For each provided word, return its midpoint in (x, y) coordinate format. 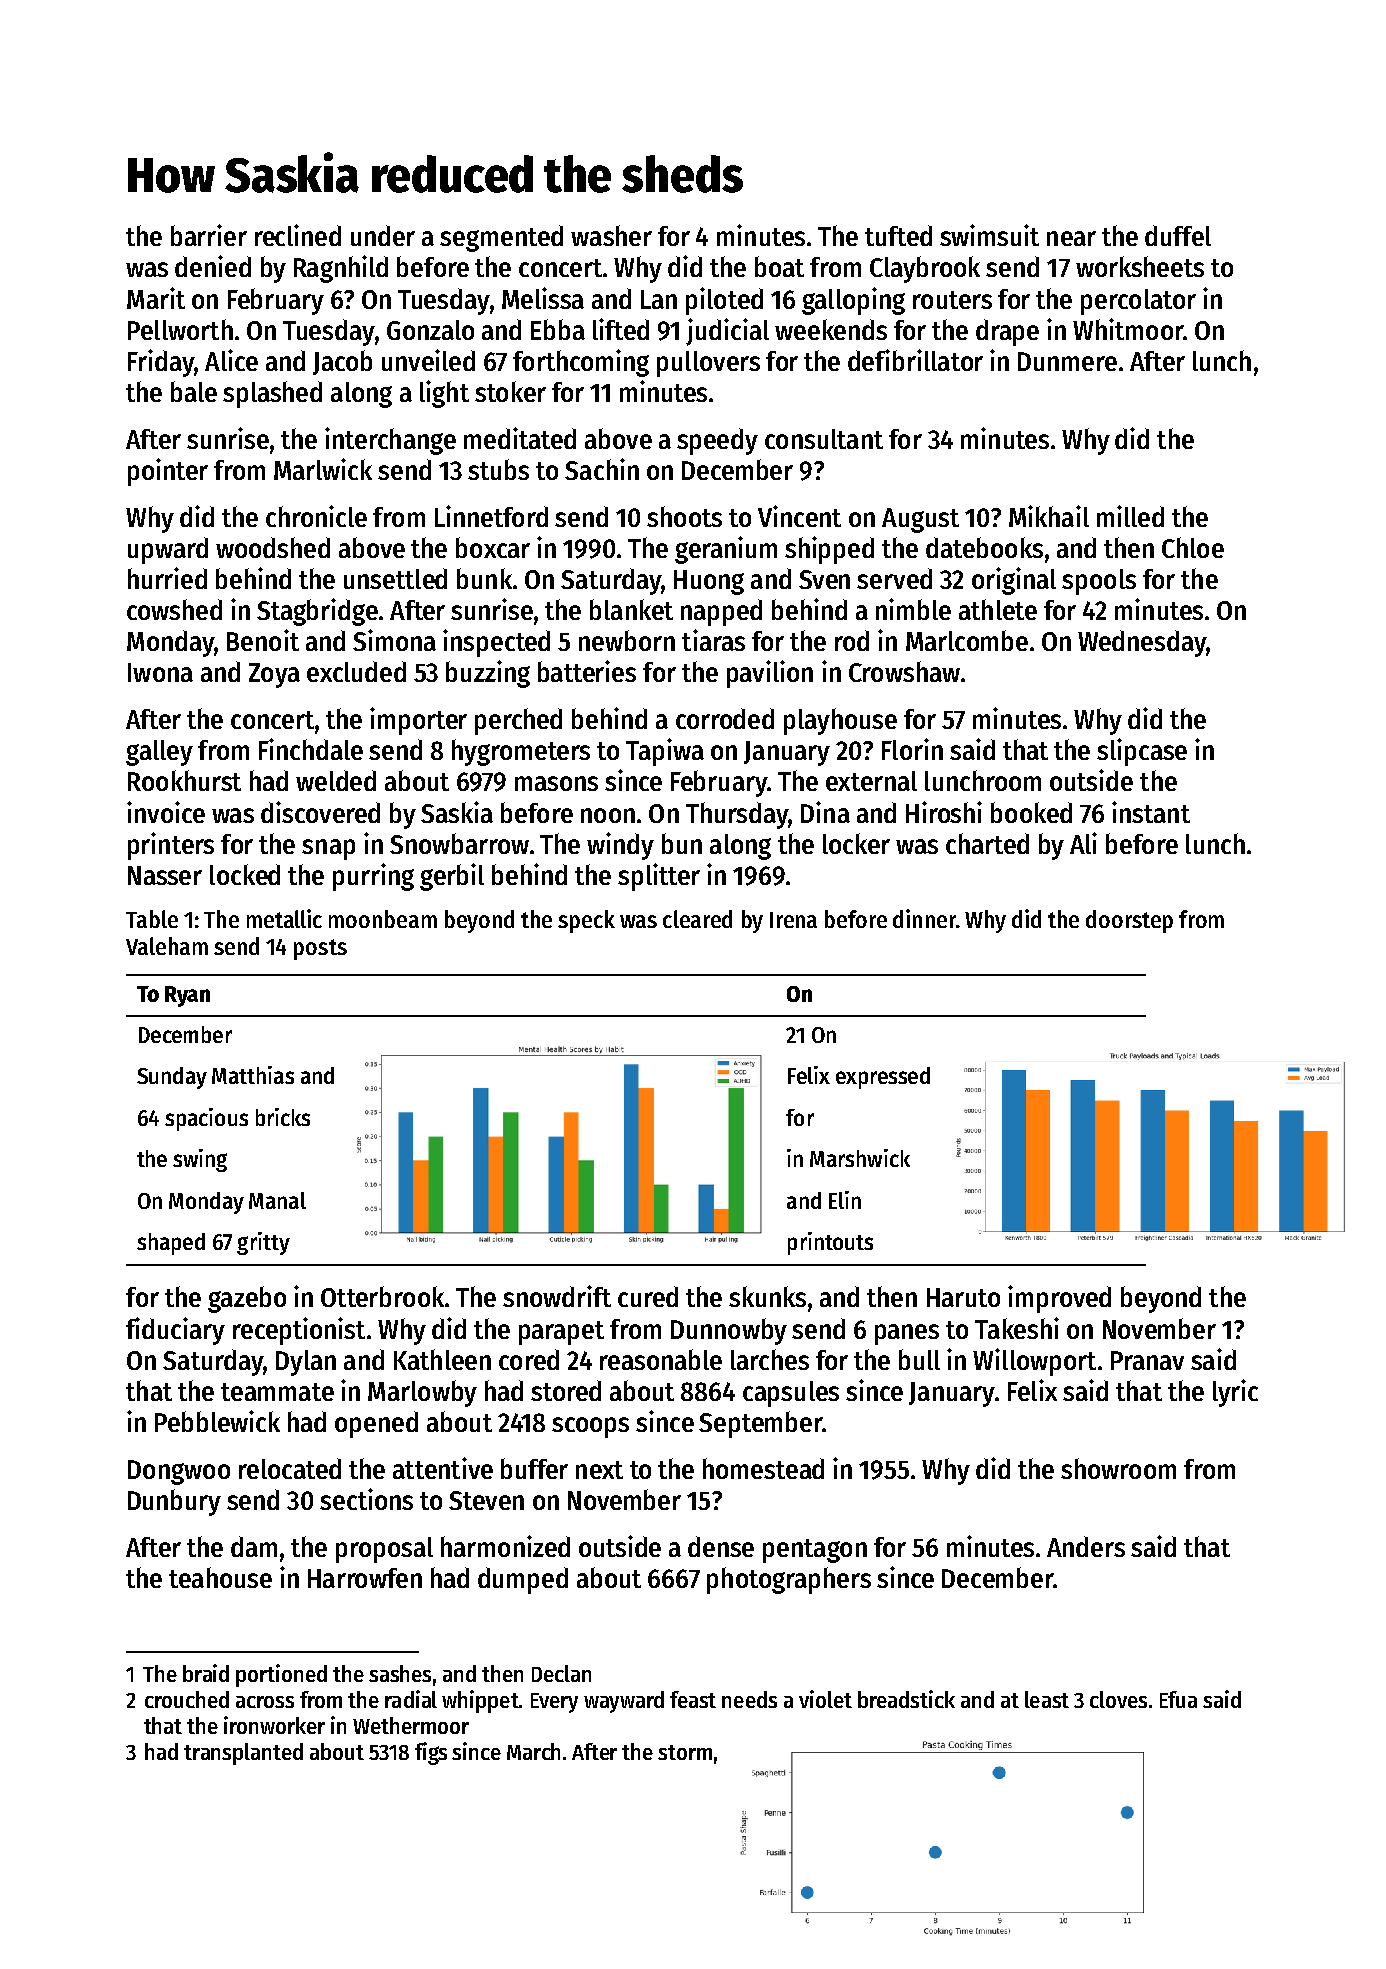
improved (1059, 1299)
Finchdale (311, 749)
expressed (883, 1078)
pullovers (708, 364)
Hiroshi (944, 812)
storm (685, 1752)
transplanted (243, 1754)
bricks (283, 1117)
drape (1007, 332)
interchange (390, 441)
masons (556, 783)
